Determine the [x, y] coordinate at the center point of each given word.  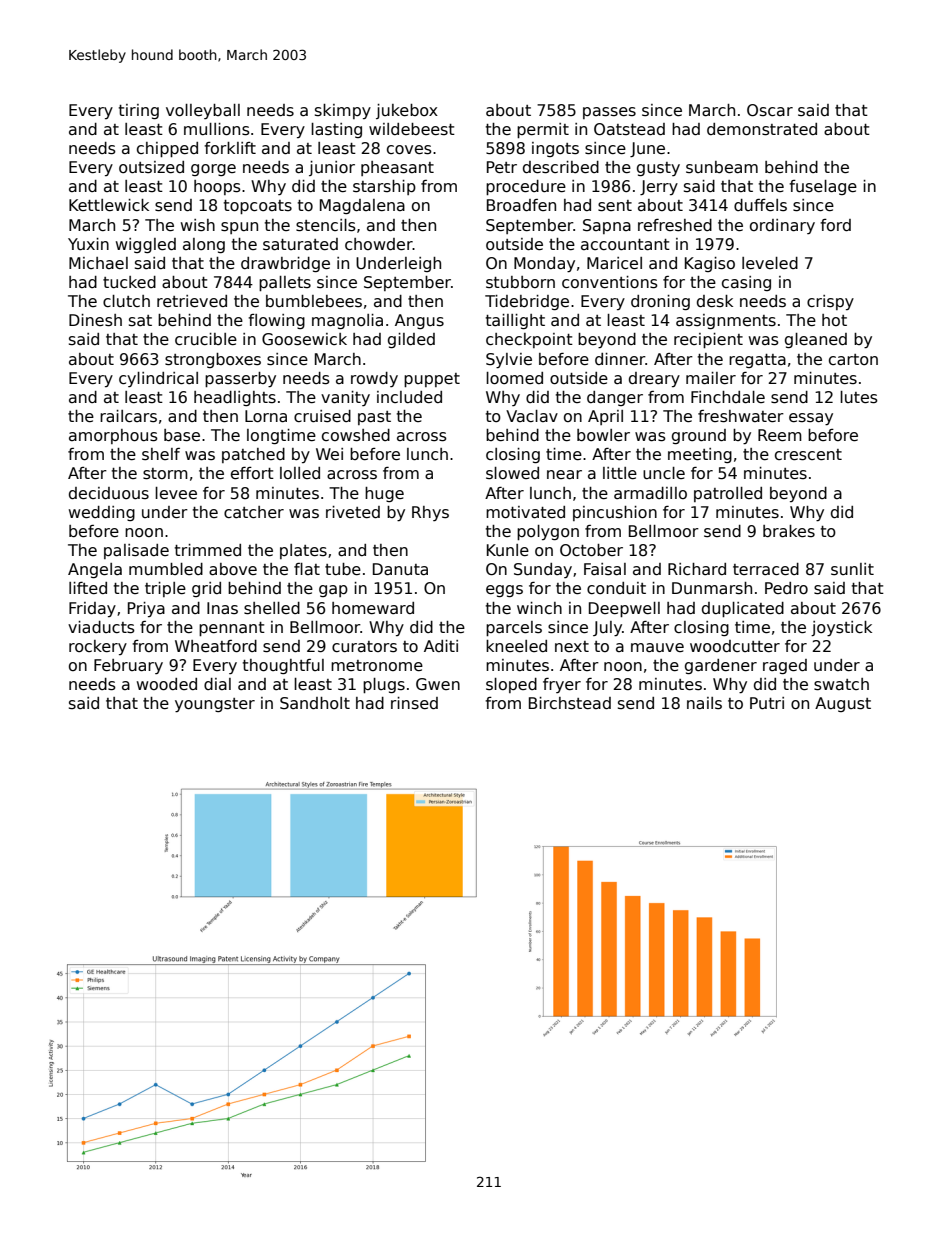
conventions [610, 282]
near [564, 475]
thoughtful [283, 666]
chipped [167, 149]
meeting [700, 455]
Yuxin [88, 244]
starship [384, 187]
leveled [770, 263]
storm [165, 474]
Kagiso [710, 264]
